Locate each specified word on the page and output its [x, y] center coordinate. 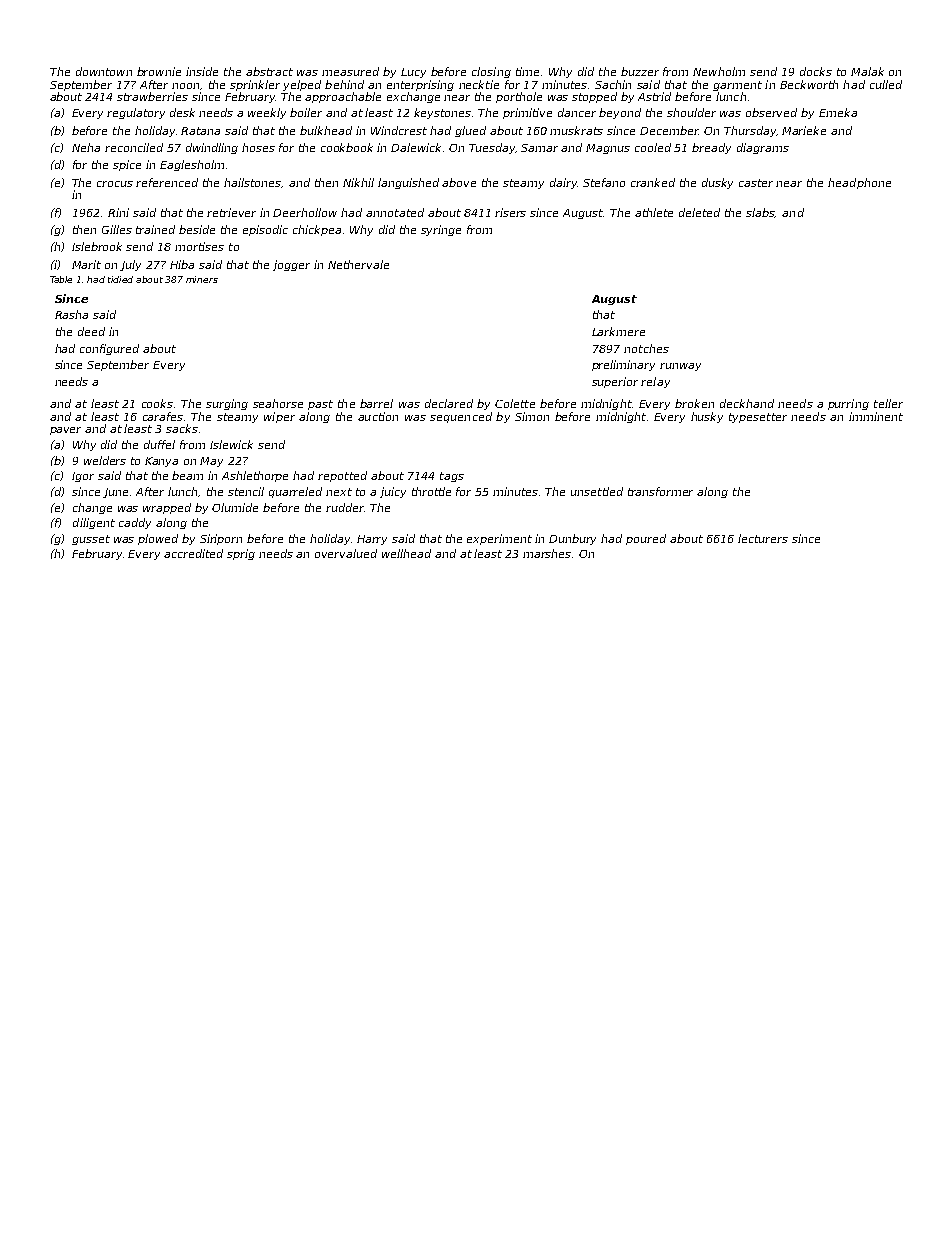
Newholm [719, 71]
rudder [345, 507]
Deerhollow [305, 212]
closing [491, 72]
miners [202, 279]
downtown [104, 71]
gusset [91, 540]
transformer [660, 491]
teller [888, 403]
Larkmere [618, 331]
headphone [859, 183]
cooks [157, 403]
